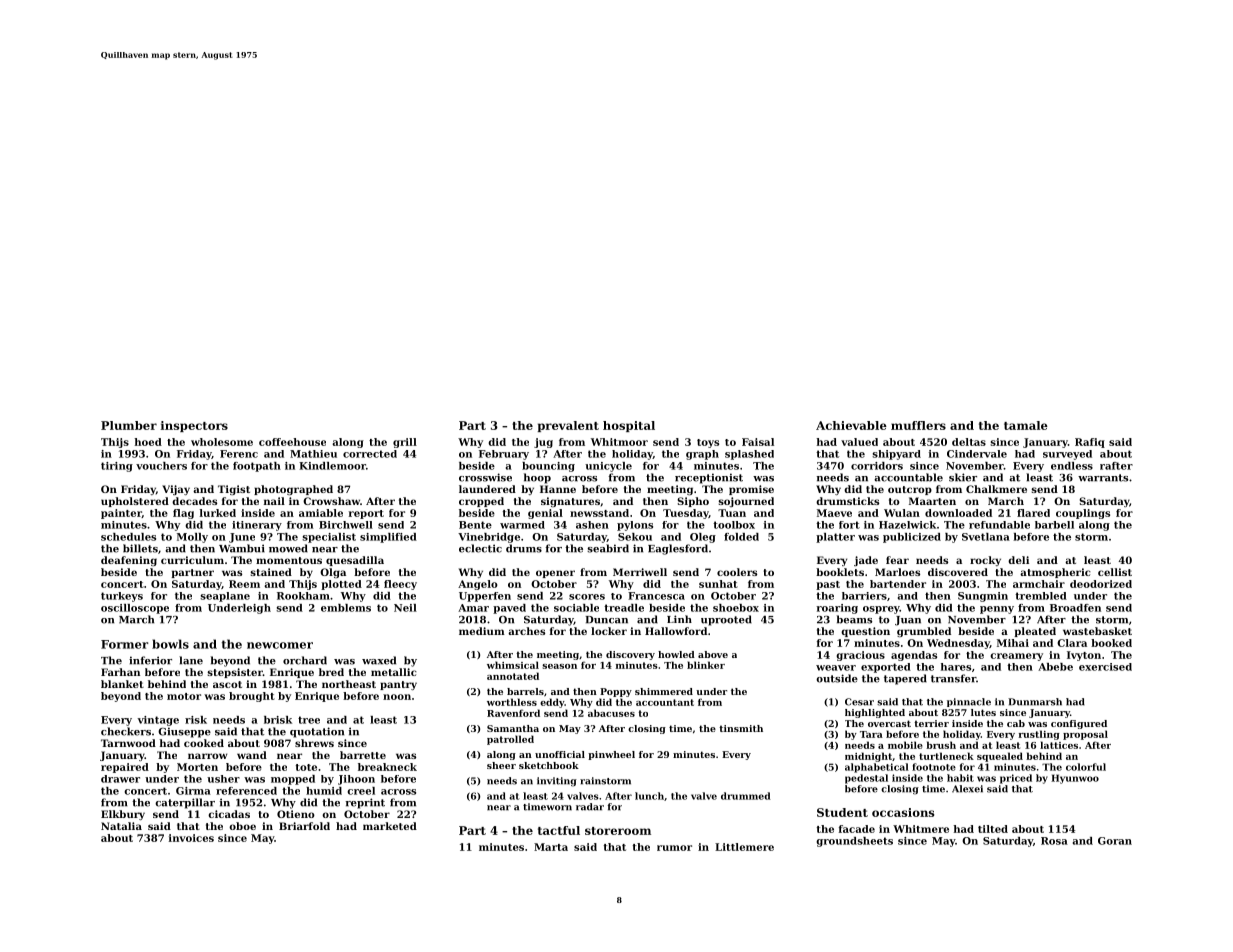  Describe the element at coordinates (967, 789) in the screenshot. I see `Alexei` at that location.
